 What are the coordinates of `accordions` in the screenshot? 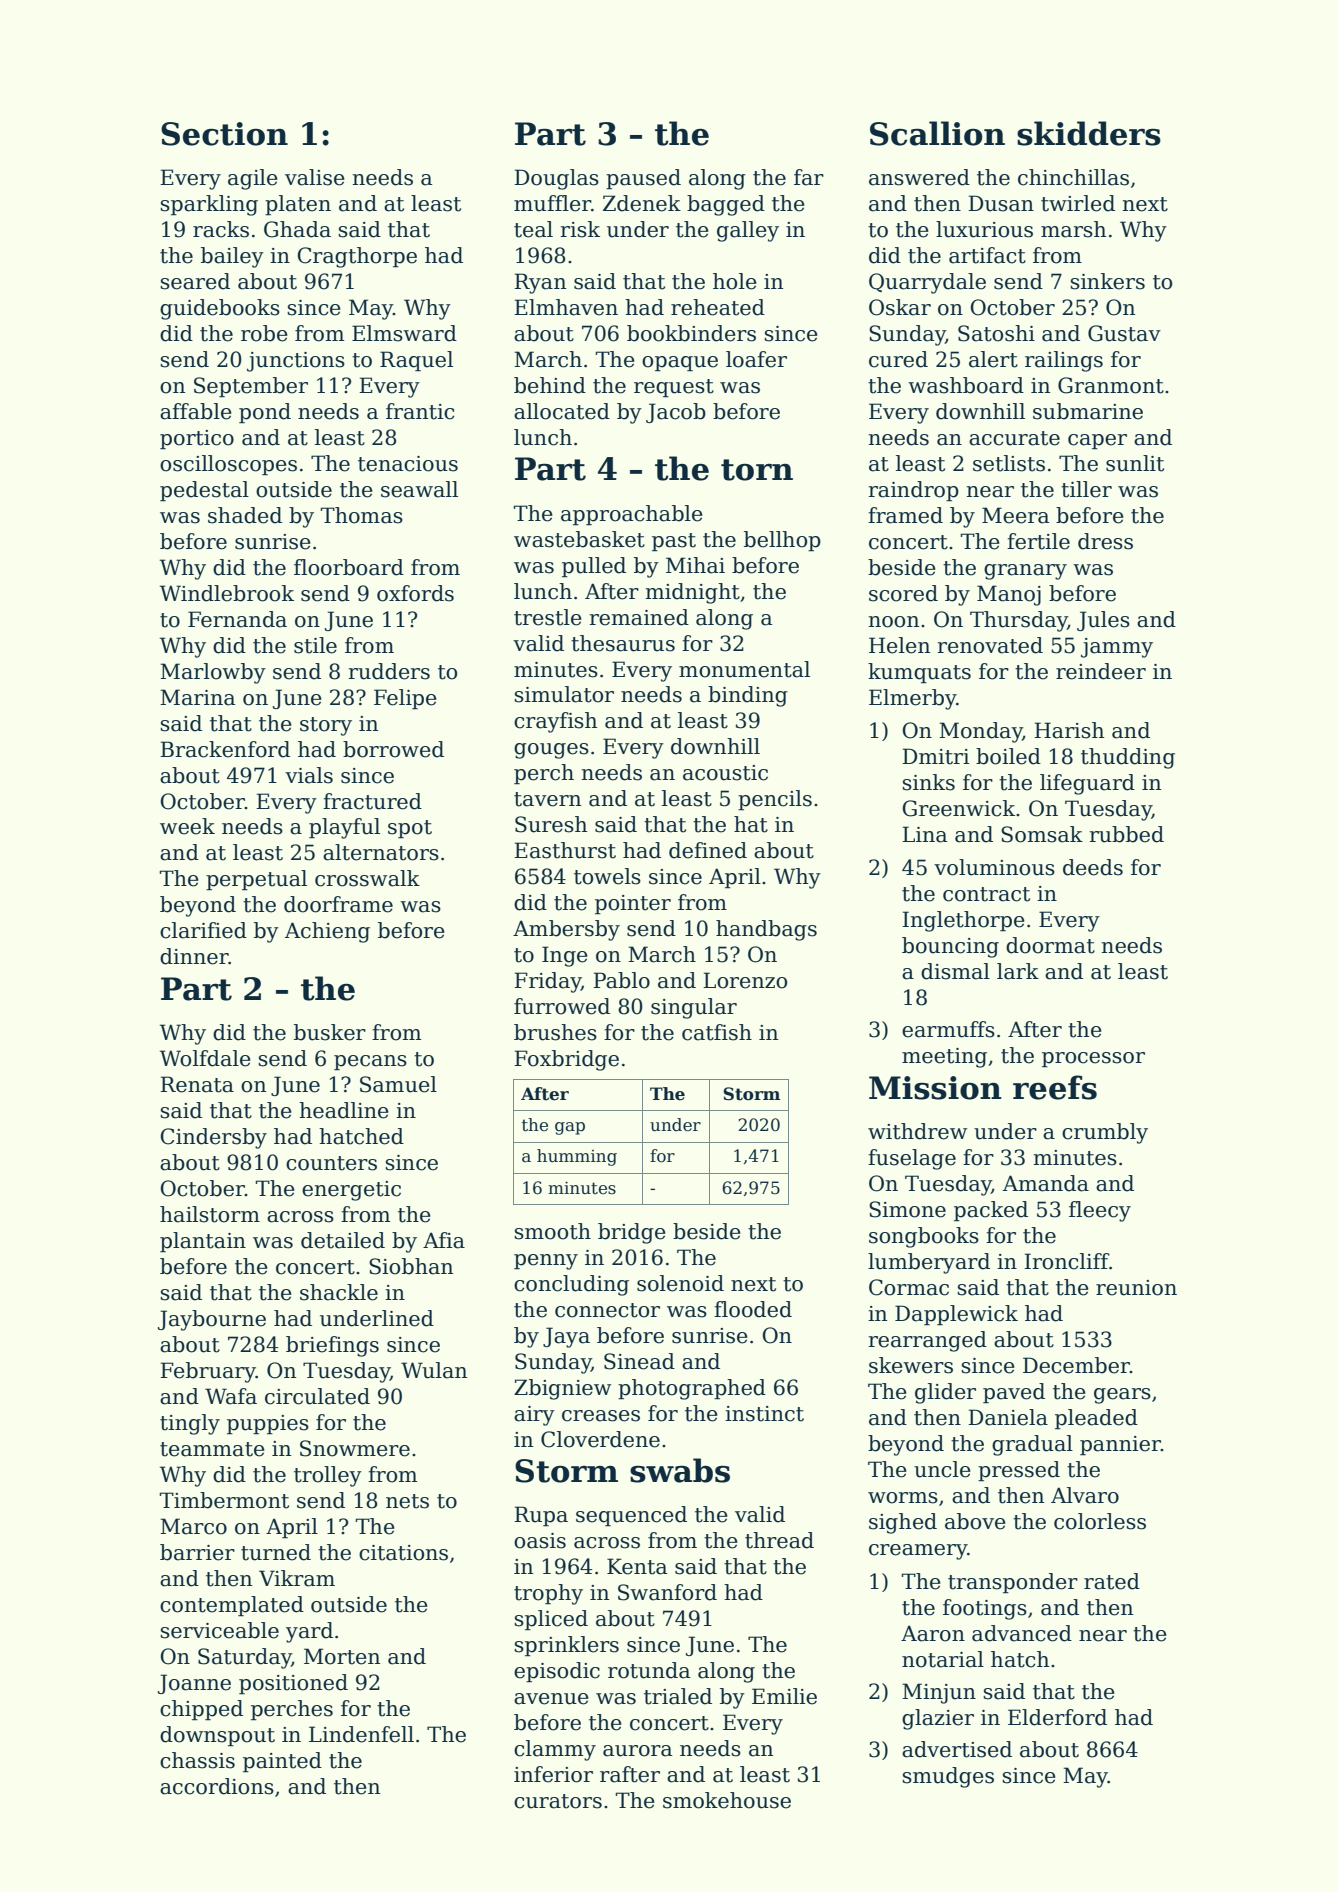 It's located at (217, 1786).
